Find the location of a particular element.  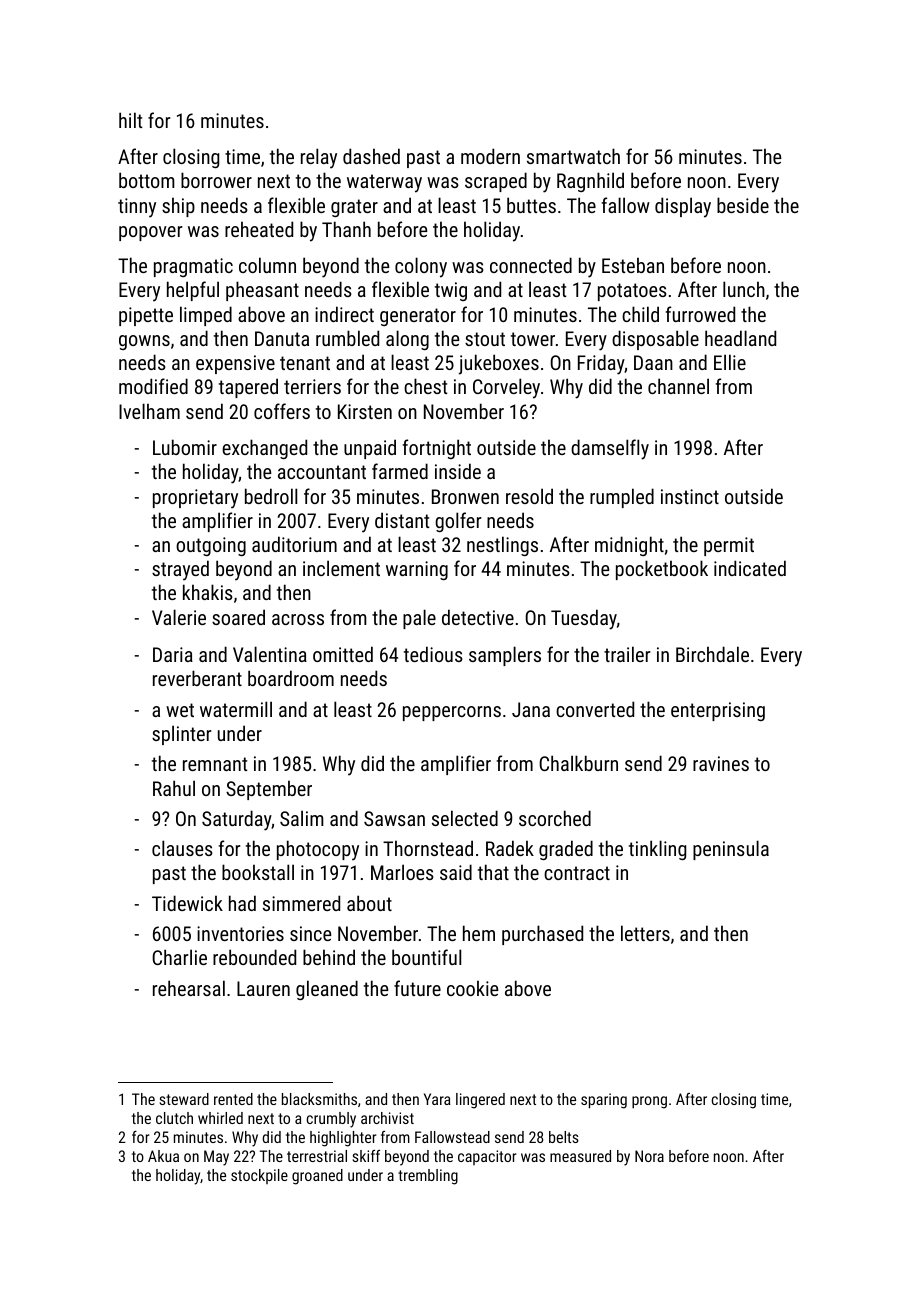

stout is located at coordinates (485, 339).
